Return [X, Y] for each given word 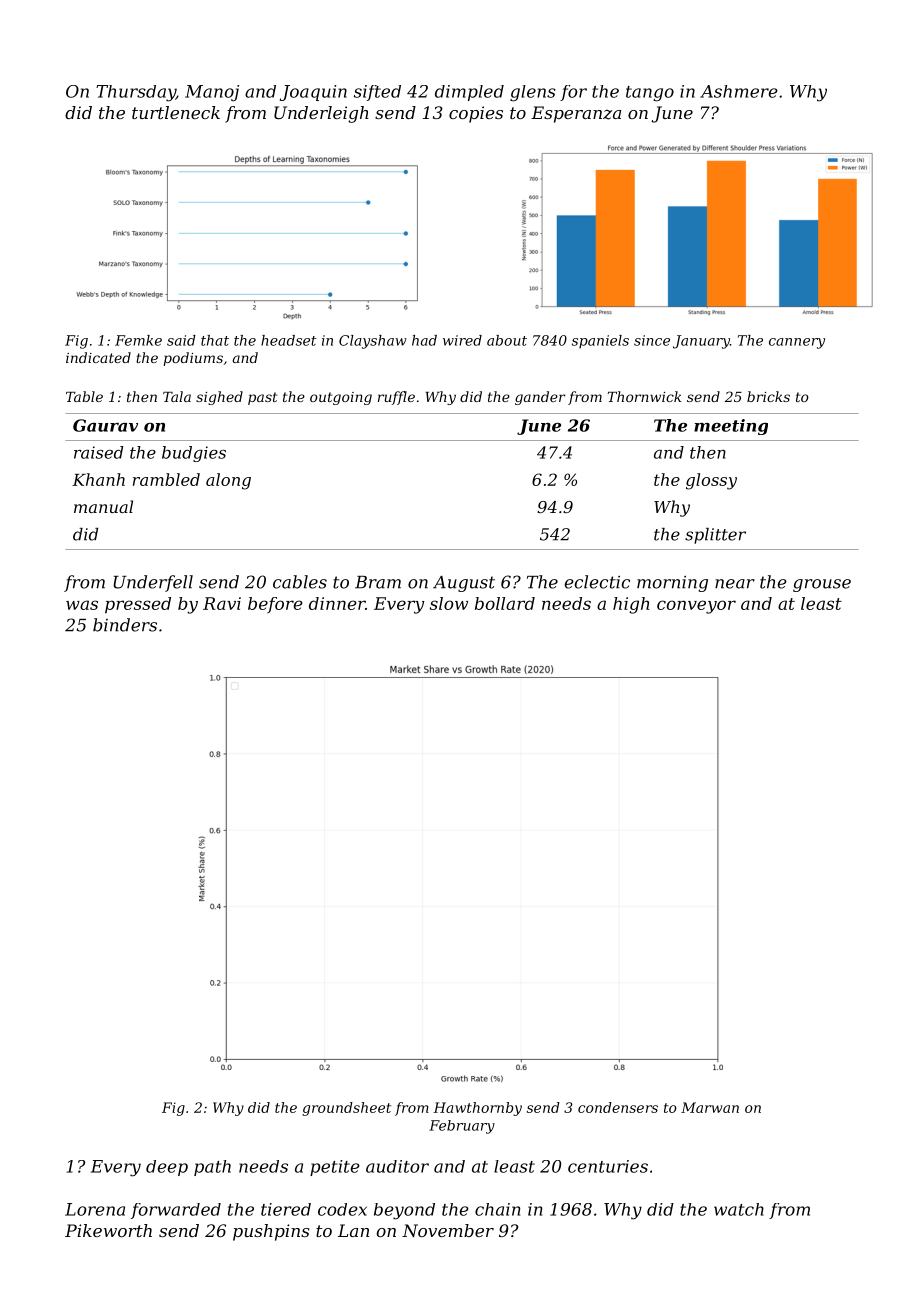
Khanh [98, 479]
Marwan [710, 1107]
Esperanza [576, 114]
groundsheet [346, 1109]
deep [167, 1168]
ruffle [396, 398]
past [262, 398]
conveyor [696, 607]
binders [125, 625]
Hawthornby [477, 1109]
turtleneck [176, 112]
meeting [731, 427]
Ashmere [739, 91]
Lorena [95, 1209]
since [652, 340]
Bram [378, 582]
